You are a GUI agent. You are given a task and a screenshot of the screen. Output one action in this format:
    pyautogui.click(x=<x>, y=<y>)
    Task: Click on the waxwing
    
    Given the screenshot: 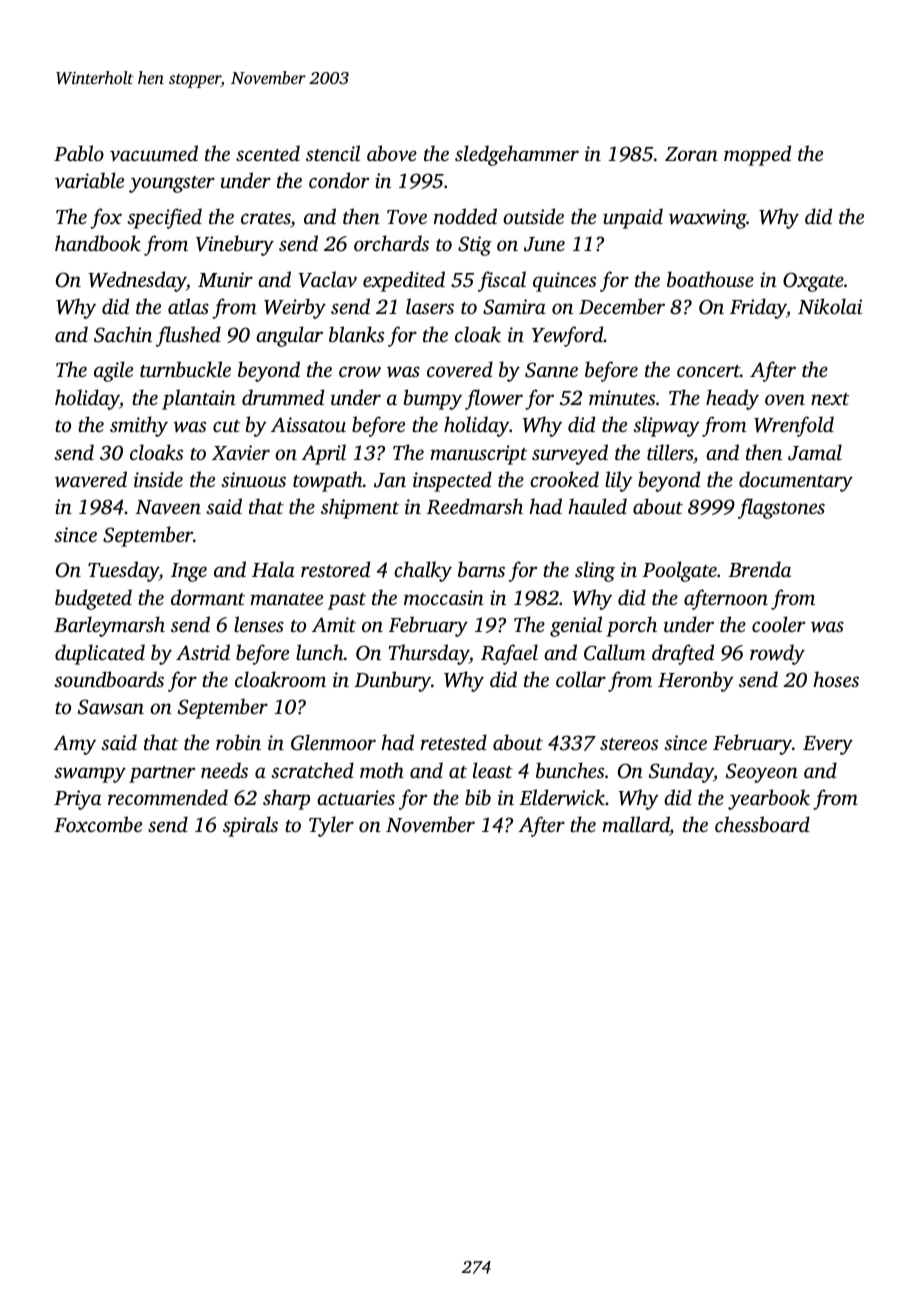 What is the action you would take?
    pyautogui.click(x=708, y=219)
